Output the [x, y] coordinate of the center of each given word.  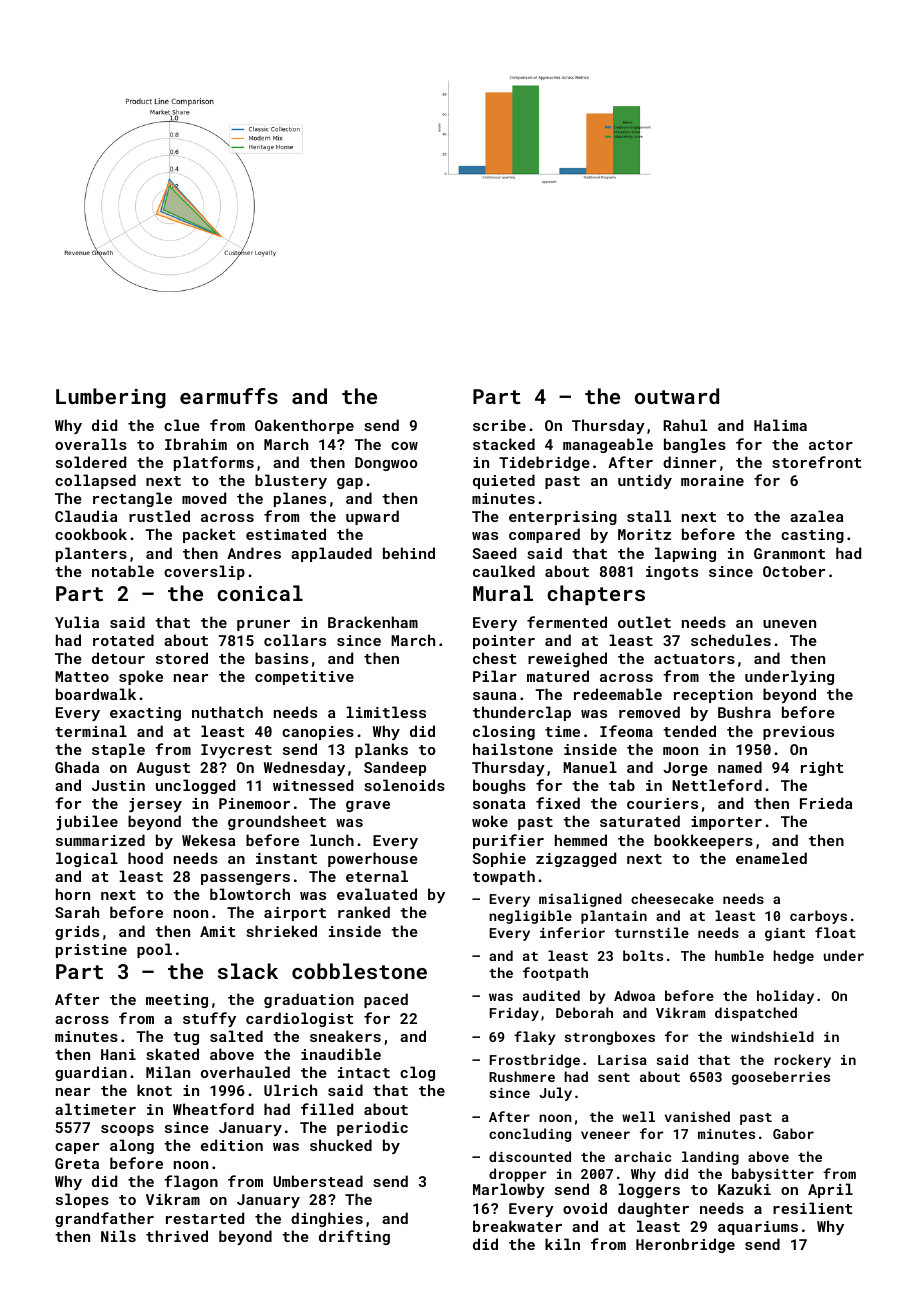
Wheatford [213, 1109]
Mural [503, 593]
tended [689, 731]
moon [680, 751]
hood [145, 858]
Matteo [82, 676]
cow [404, 446]
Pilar [495, 676]
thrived [177, 1236]
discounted [530, 1156]
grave [368, 806]
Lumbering [111, 398]
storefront [817, 462]
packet [209, 535]
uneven [789, 624]
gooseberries [781, 1078]
